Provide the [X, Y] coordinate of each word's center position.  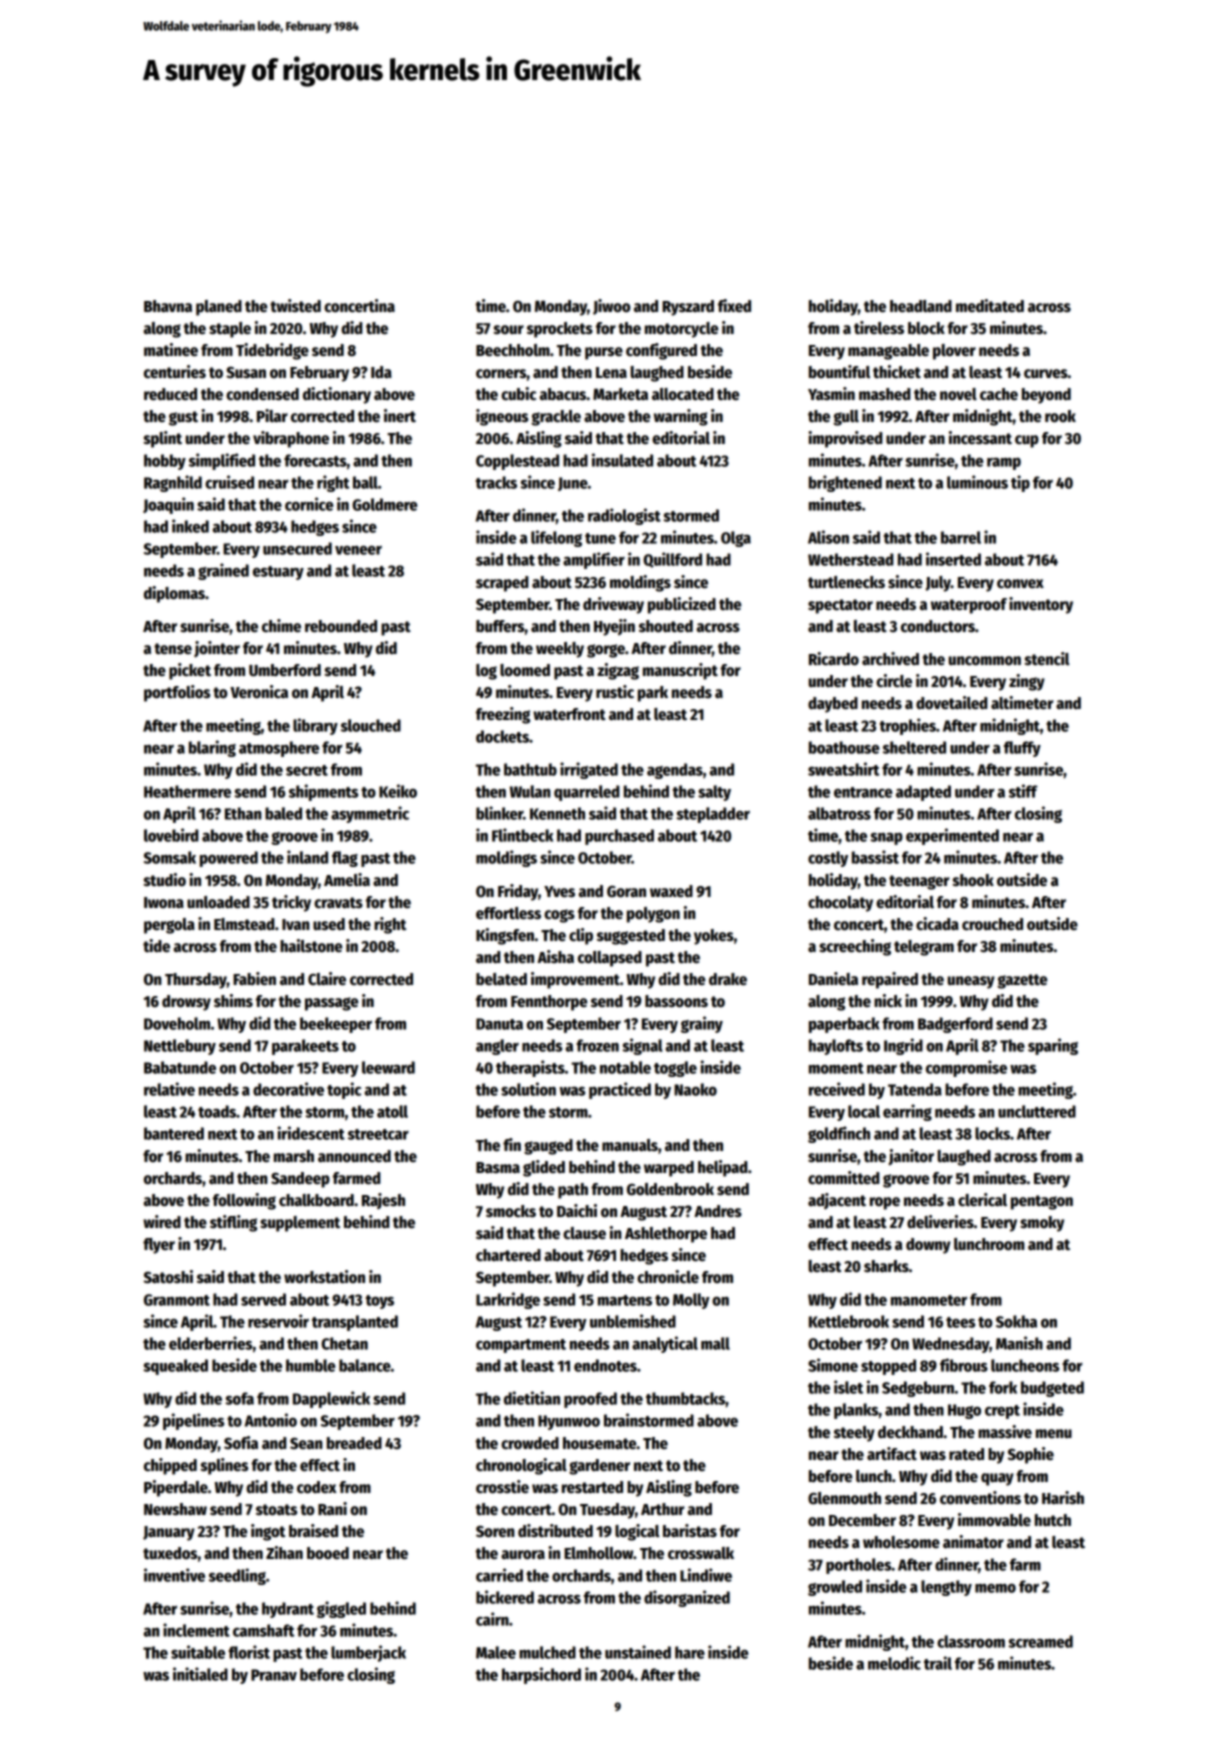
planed [219, 308]
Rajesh [383, 1201]
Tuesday [607, 1511]
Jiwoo [611, 307]
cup [1027, 441]
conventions [980, 1498]
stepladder [713, 815]
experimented [952, 836]
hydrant [288, 1610]
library [315, 726]
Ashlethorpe [666, 1235]
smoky [1042, 1224]
